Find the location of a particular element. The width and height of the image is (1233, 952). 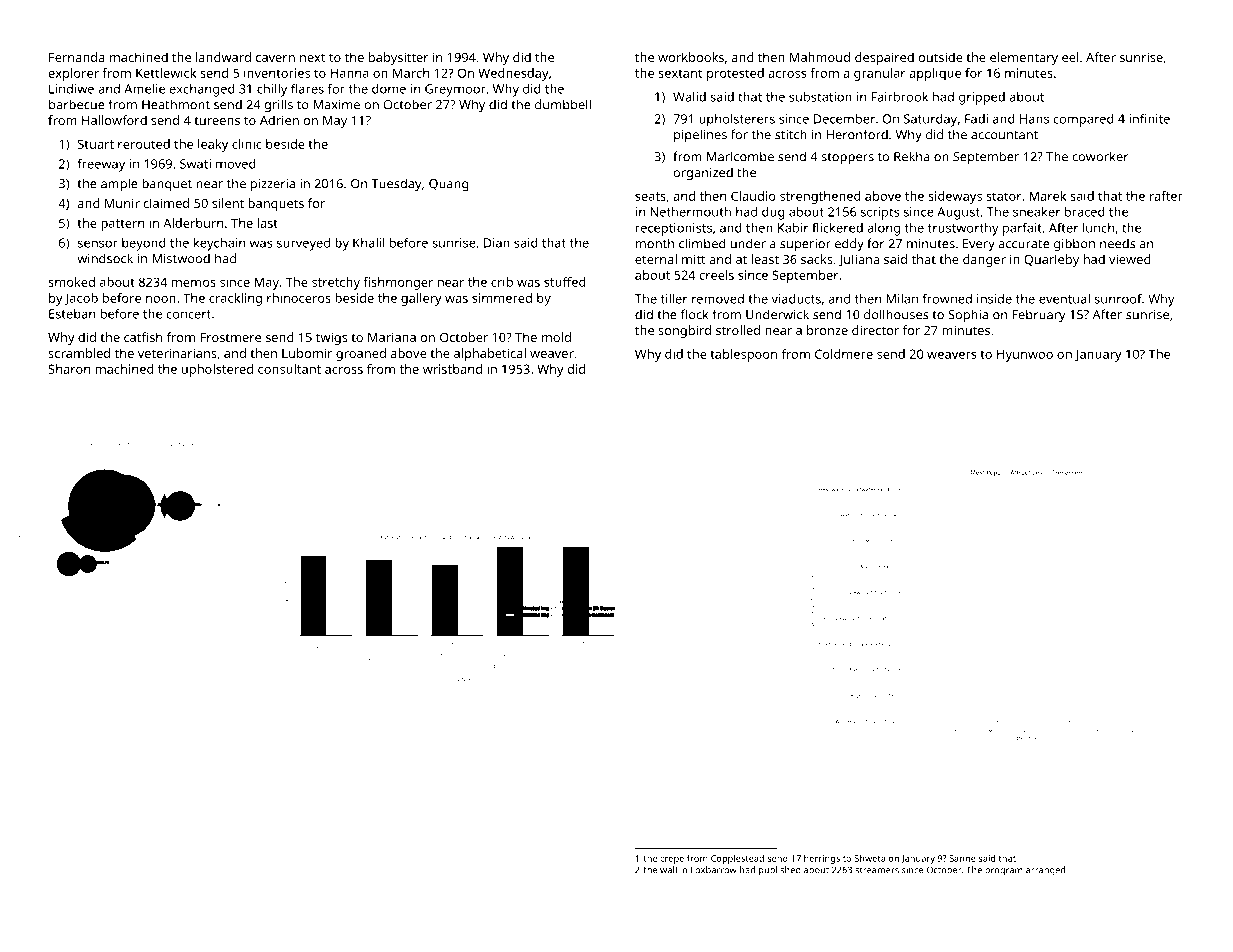

coworker is located at coordinates (1100, 156).
